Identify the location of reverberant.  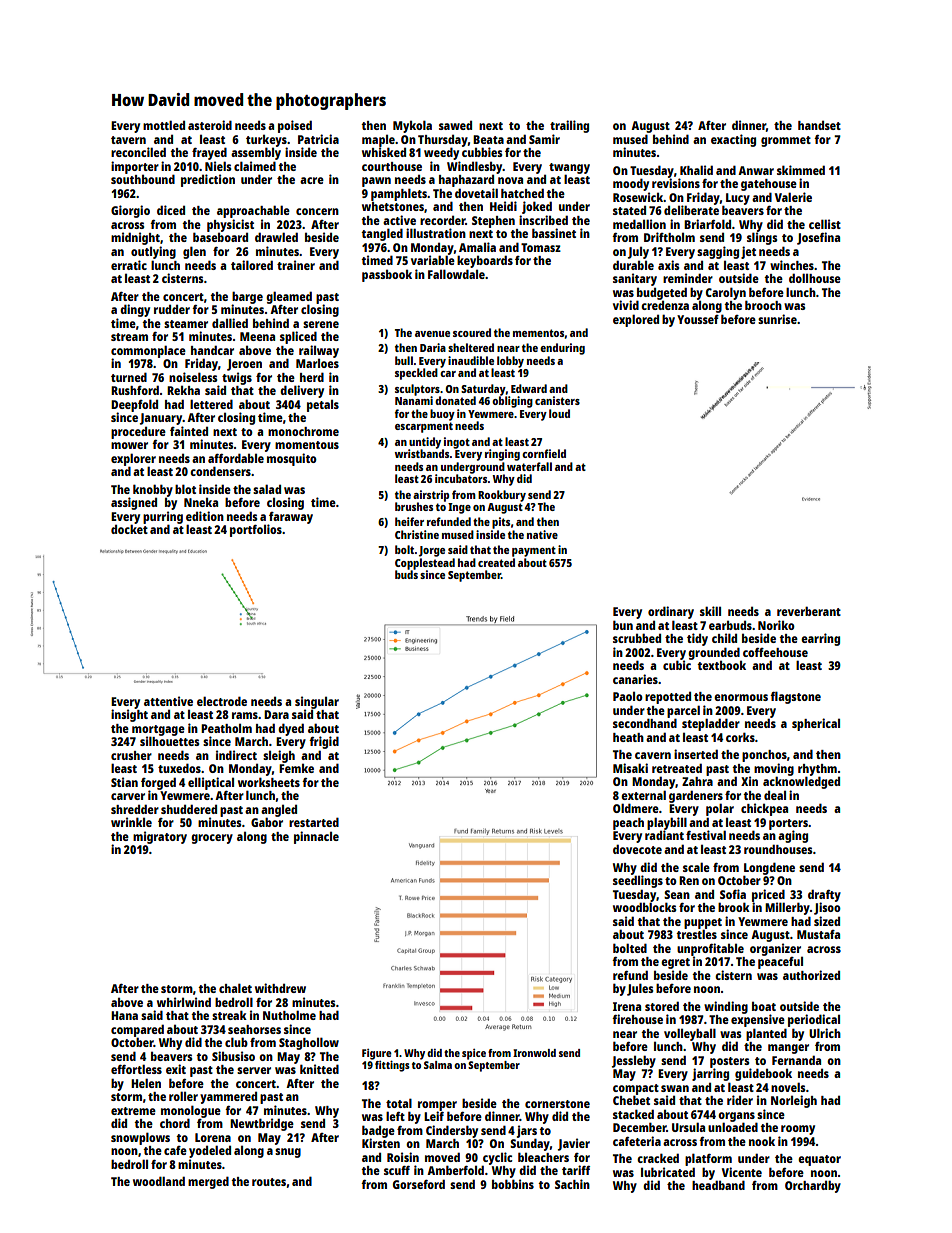
(809, 611).
